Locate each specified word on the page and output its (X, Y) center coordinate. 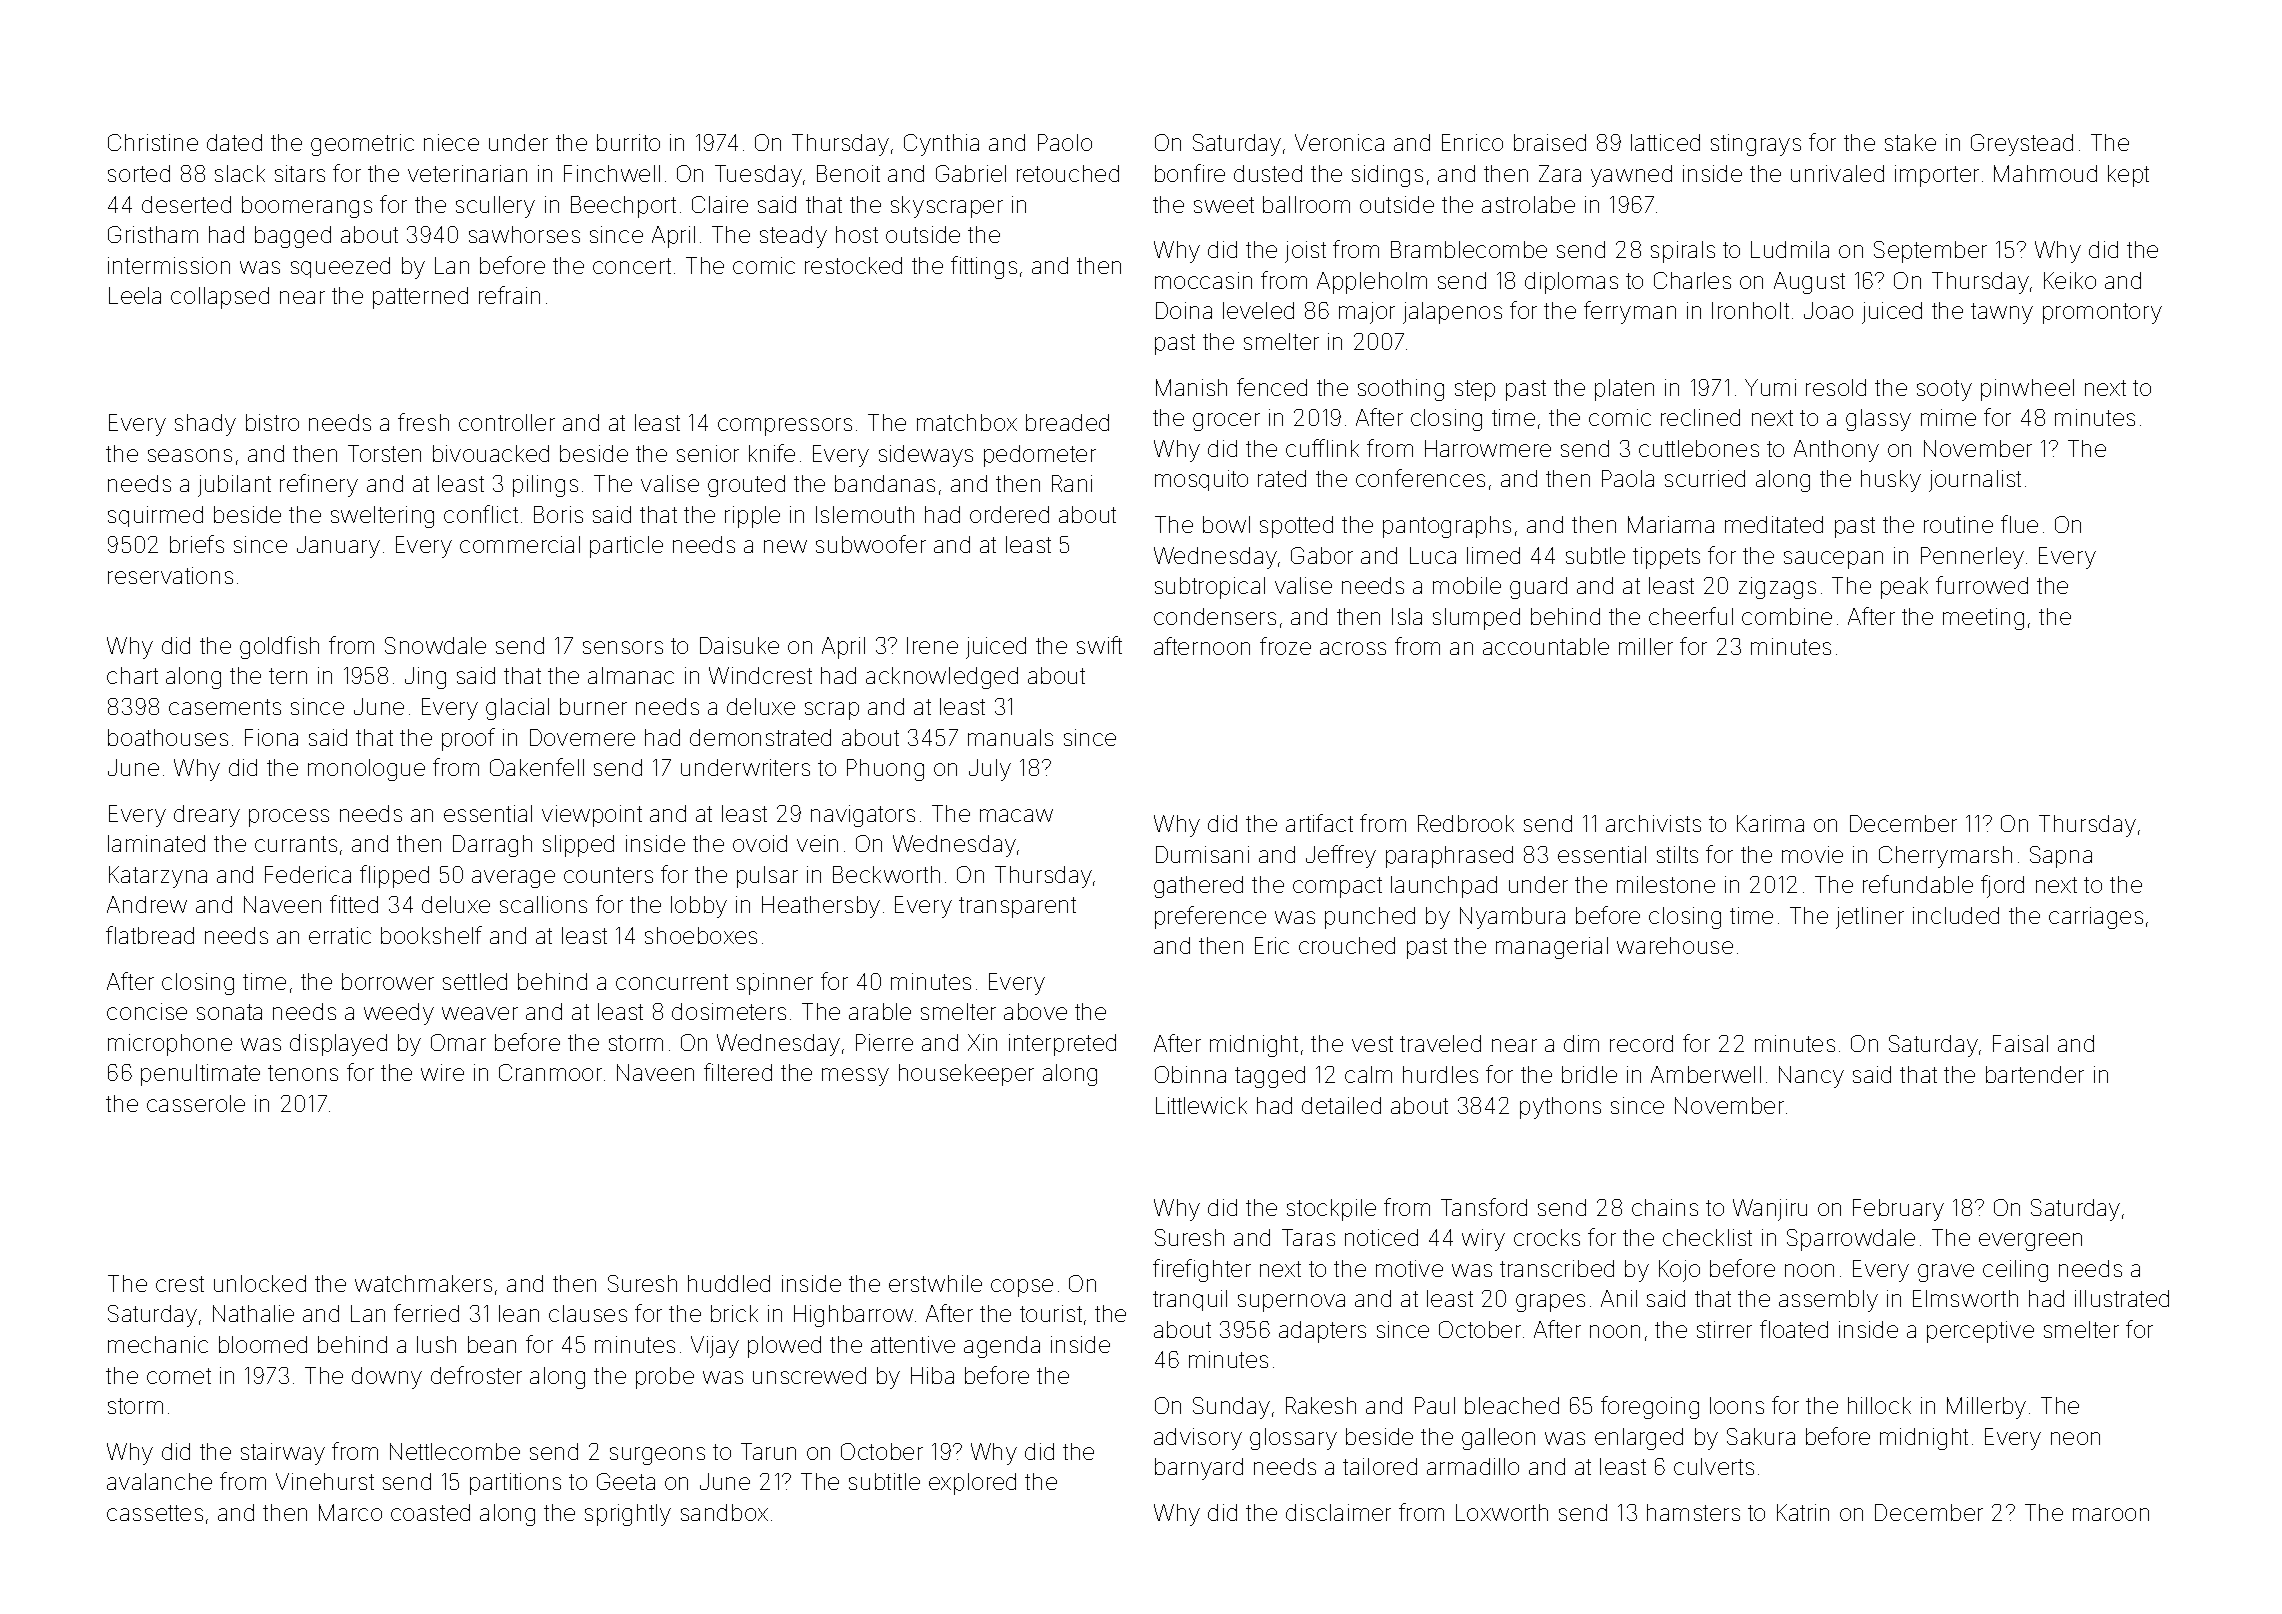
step (1475, 390)
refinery (319, 485)
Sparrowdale (1851, 1240)
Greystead (2022, 145)
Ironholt (1750, 310)
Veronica (1339, 142)
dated (234, 142)
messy (855, 1077)
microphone (170, 1045)
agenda (1002, 1347)
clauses (588, 1313)
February (1898, 1210)
